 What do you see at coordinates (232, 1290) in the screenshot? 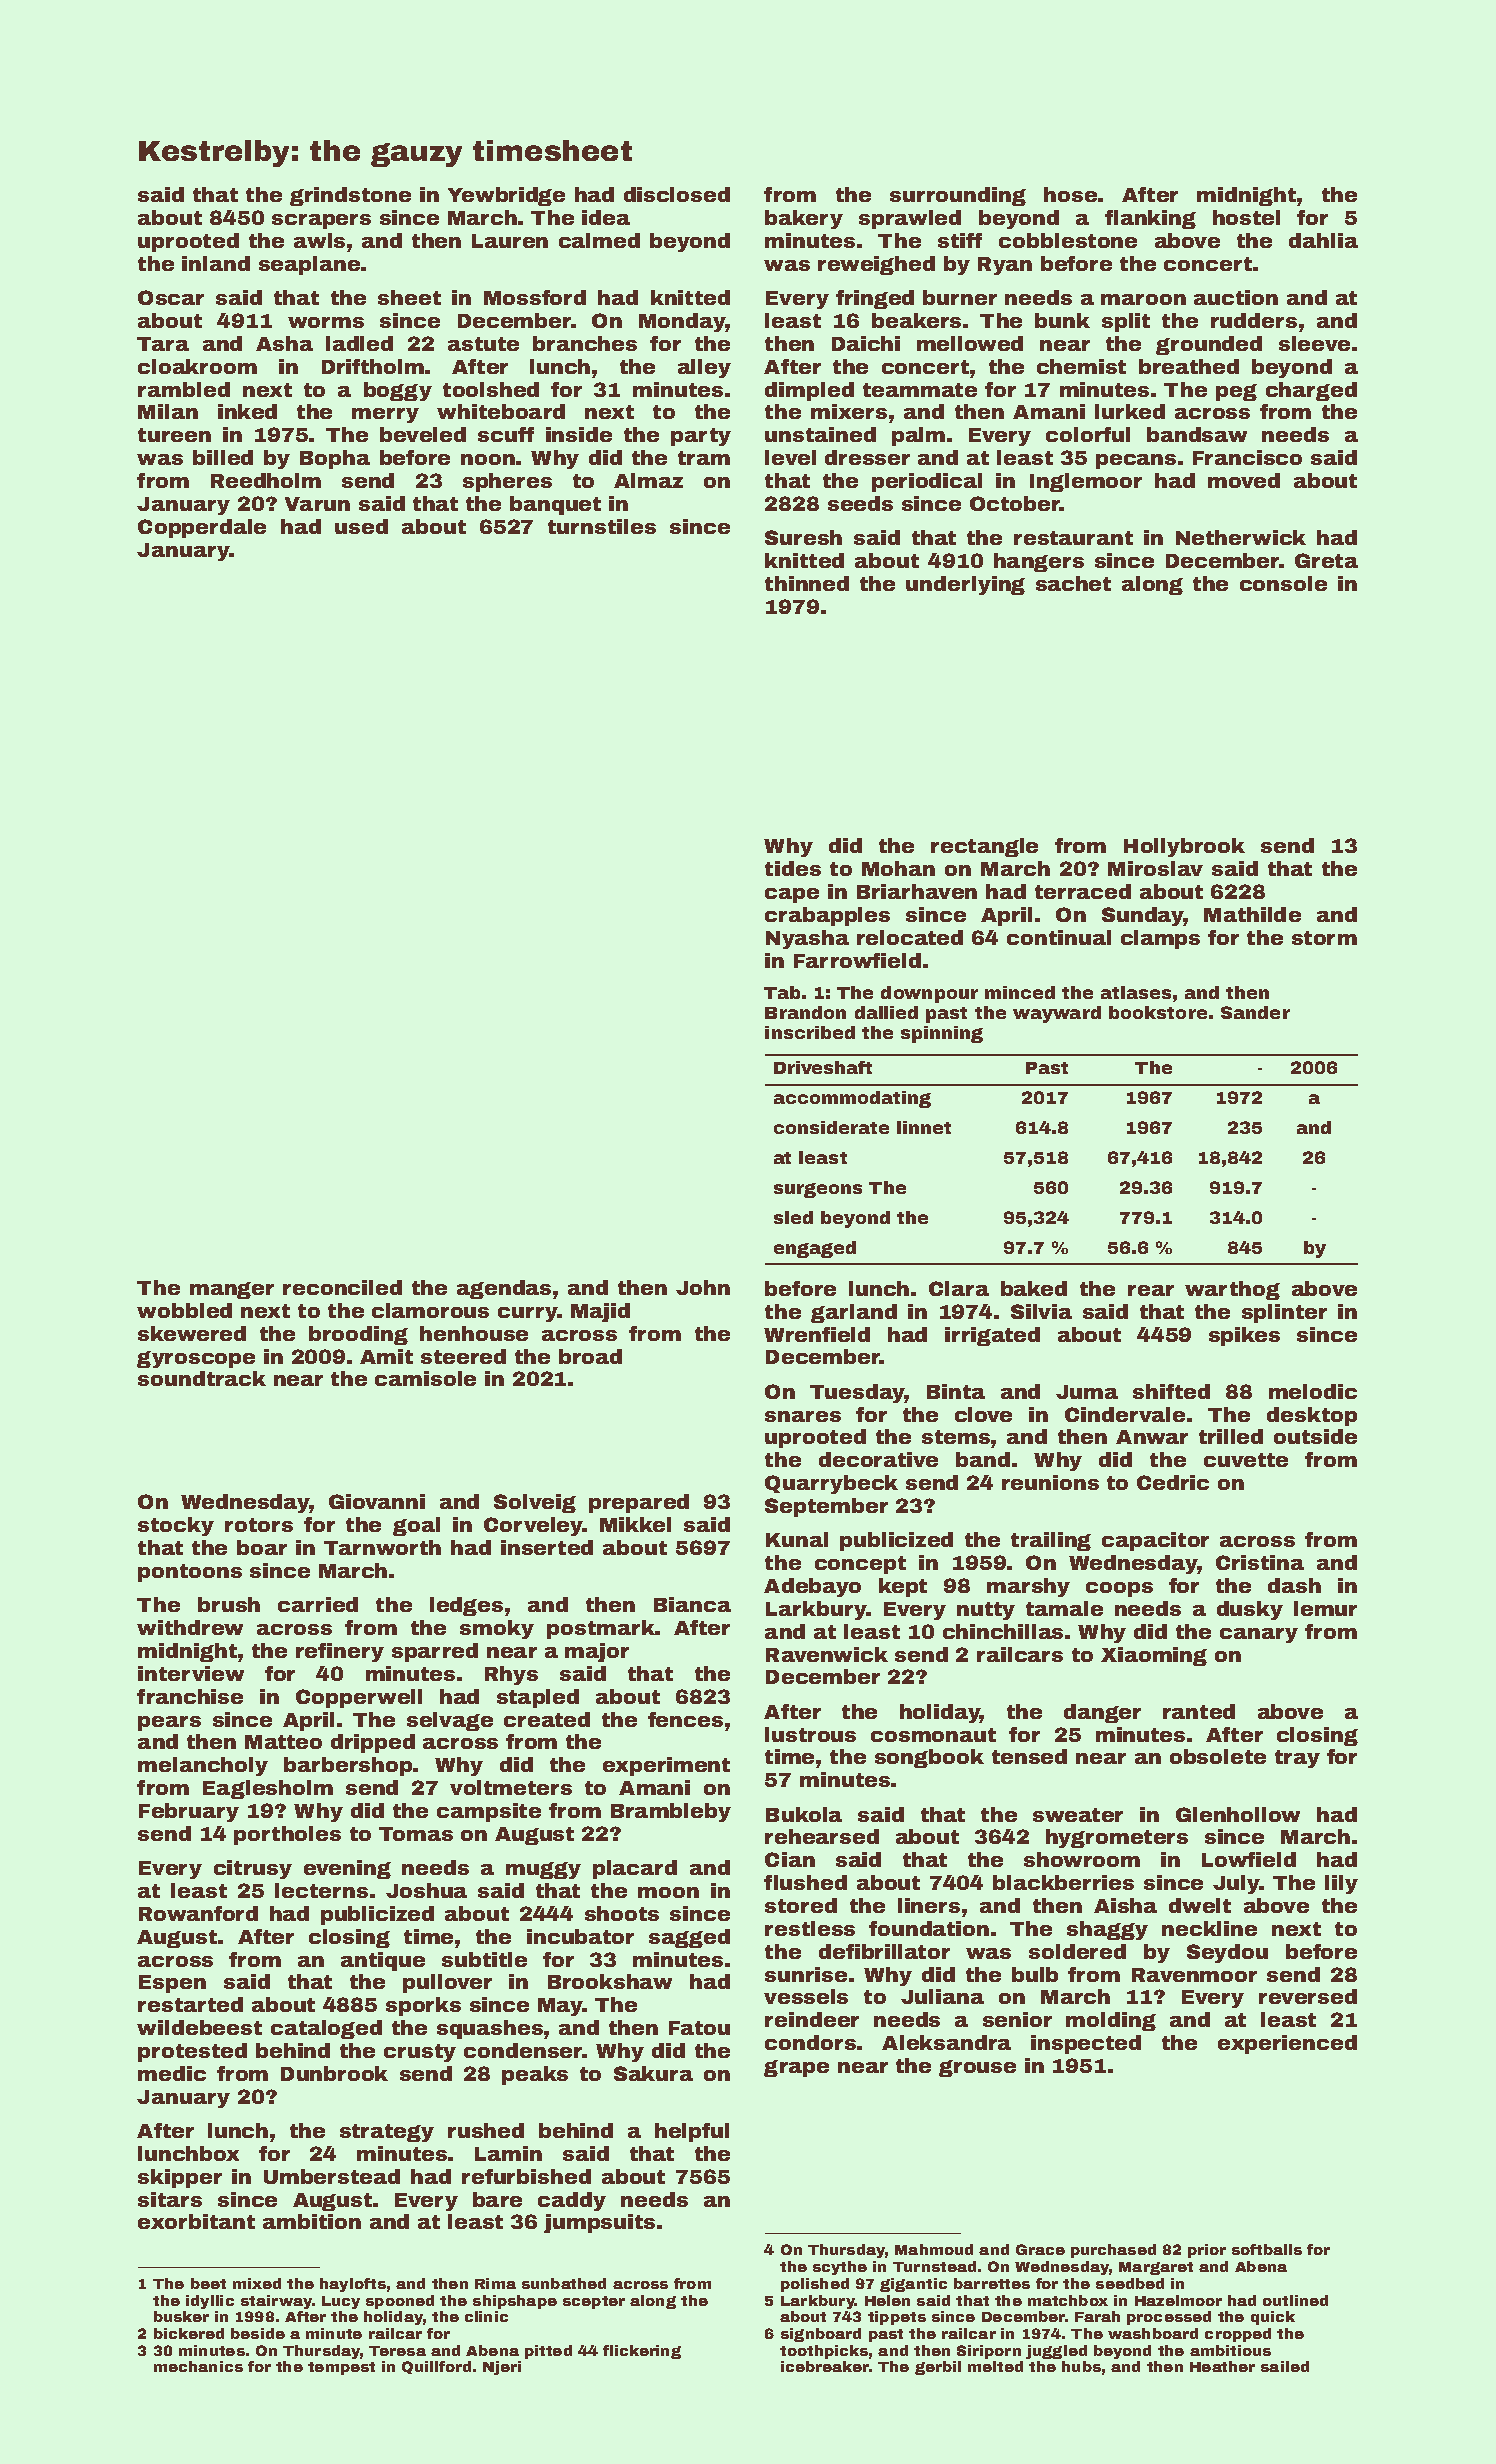
I see `manger` at bounding box center [232, 1290].
